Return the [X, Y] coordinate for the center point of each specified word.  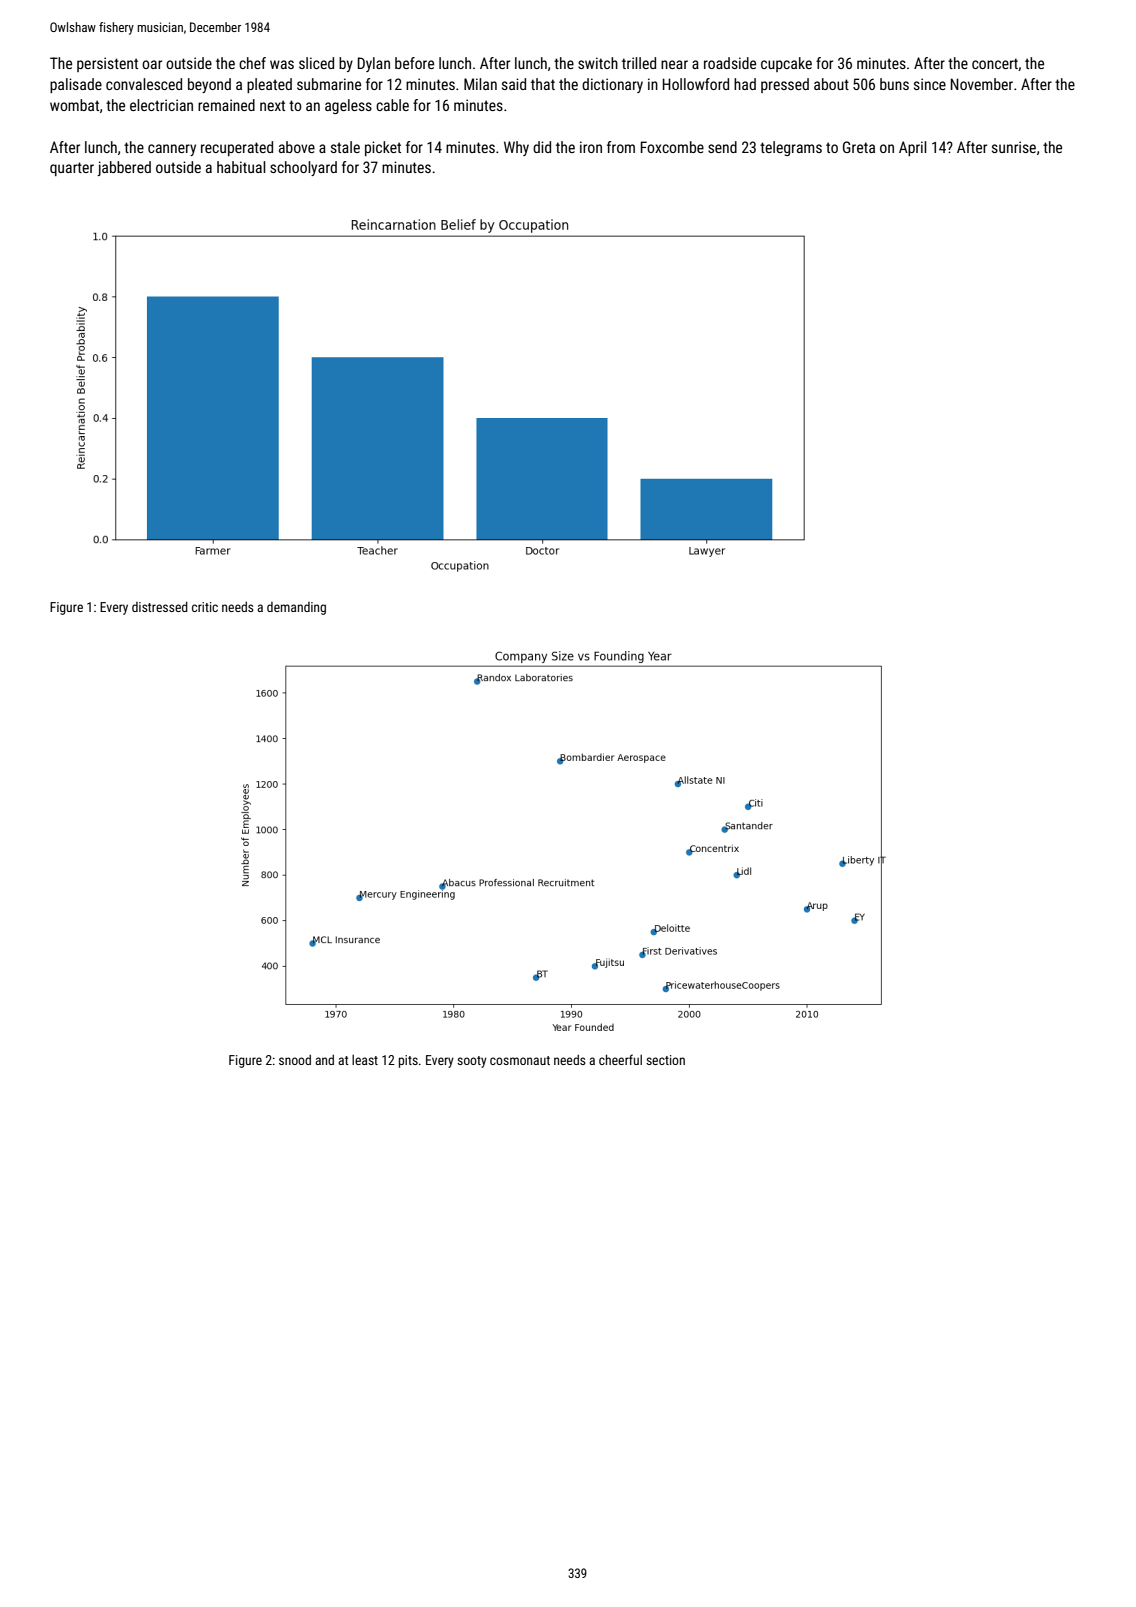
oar [152, 64]
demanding [296, 608]
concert [995, 63]
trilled [639, 63]
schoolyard [303, 168]
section [665, 1060]
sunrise [1014, 147]
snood [295, 1060]
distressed [160, 606]
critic [205, 607]
